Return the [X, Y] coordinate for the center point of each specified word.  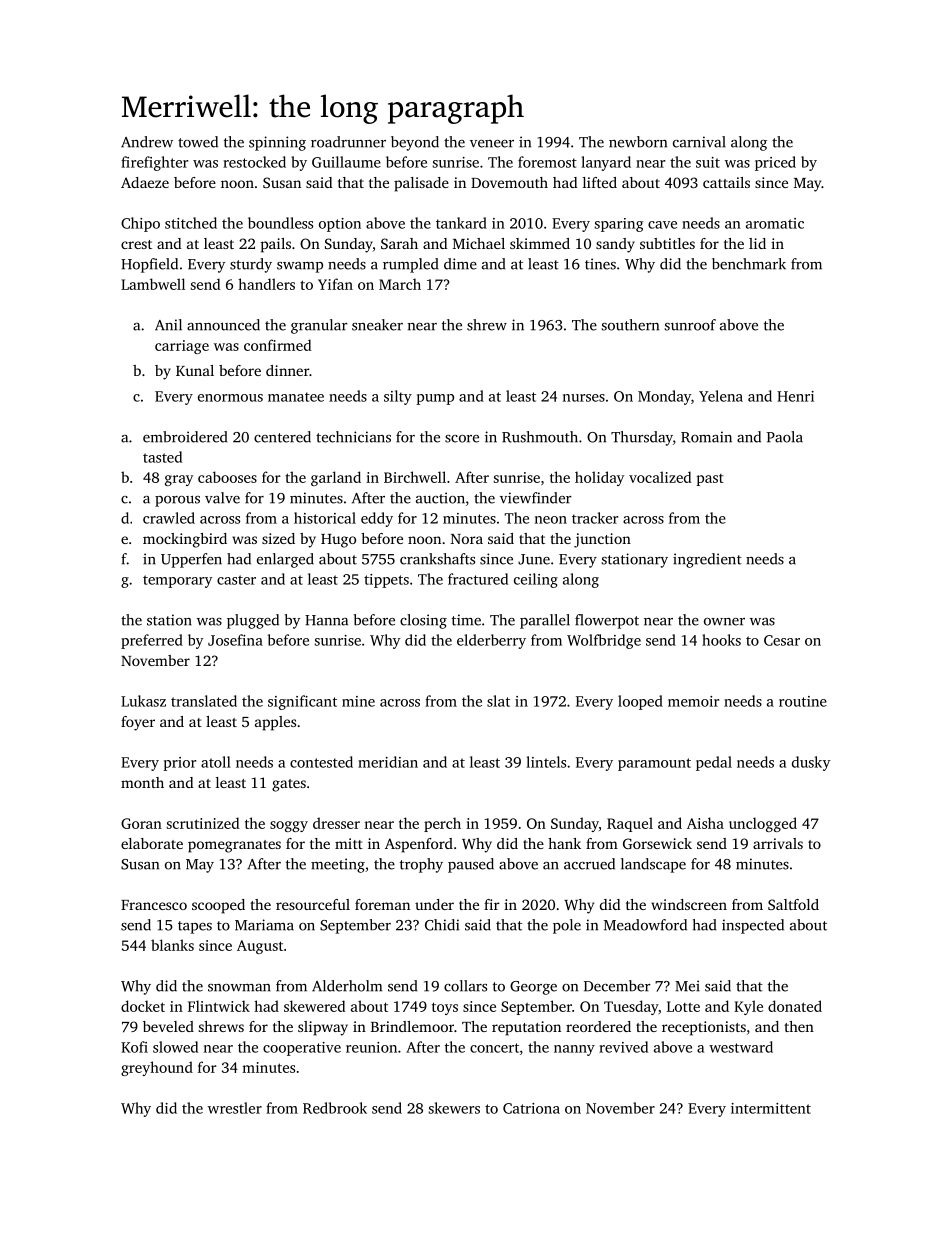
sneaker [377, 325]
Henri [795, 396]
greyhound [157, 1068]
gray [179, 480]
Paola [785, 437]
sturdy [251, 265]
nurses [584, 398]
